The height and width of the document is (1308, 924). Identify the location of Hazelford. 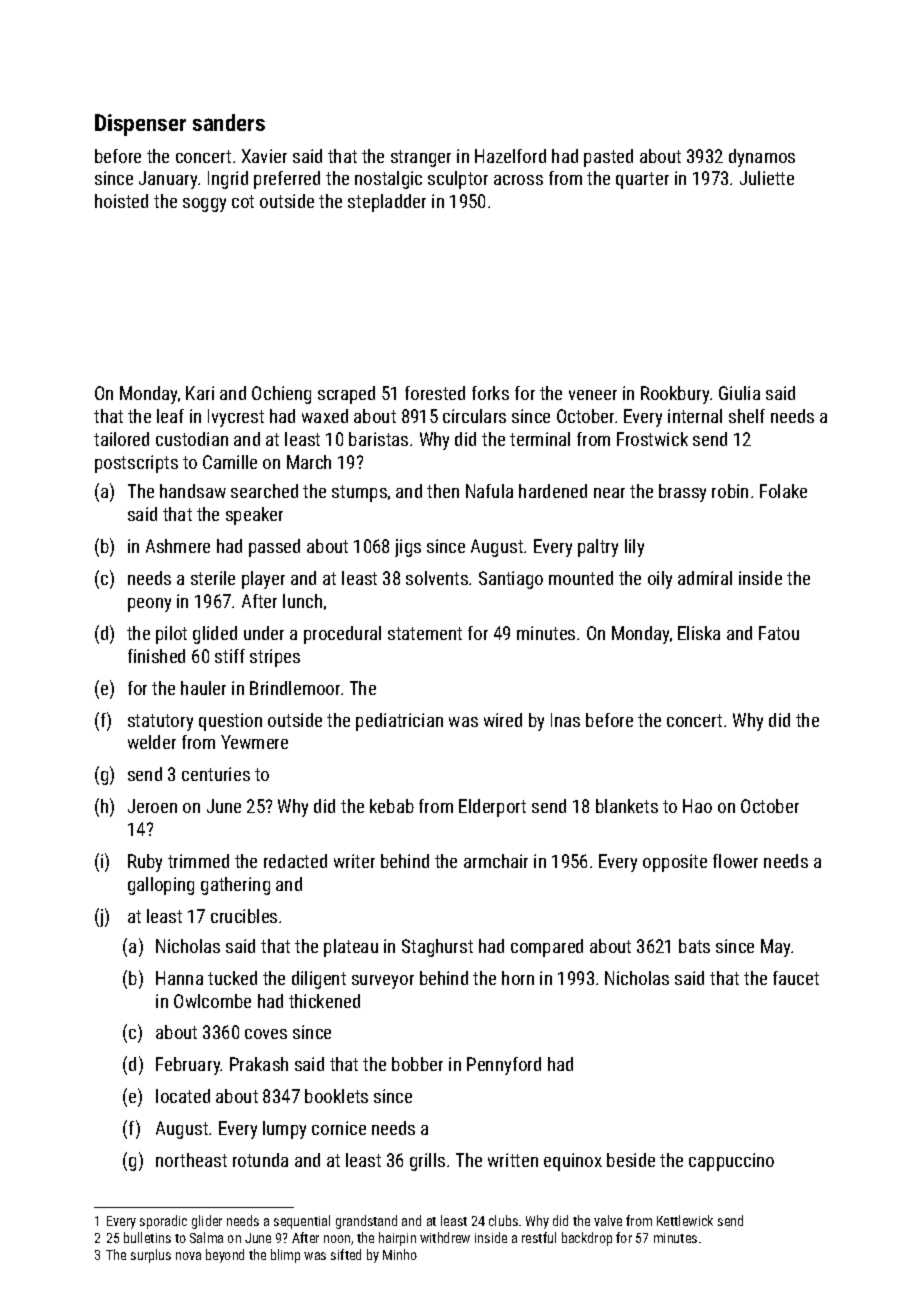
(510, 156).
